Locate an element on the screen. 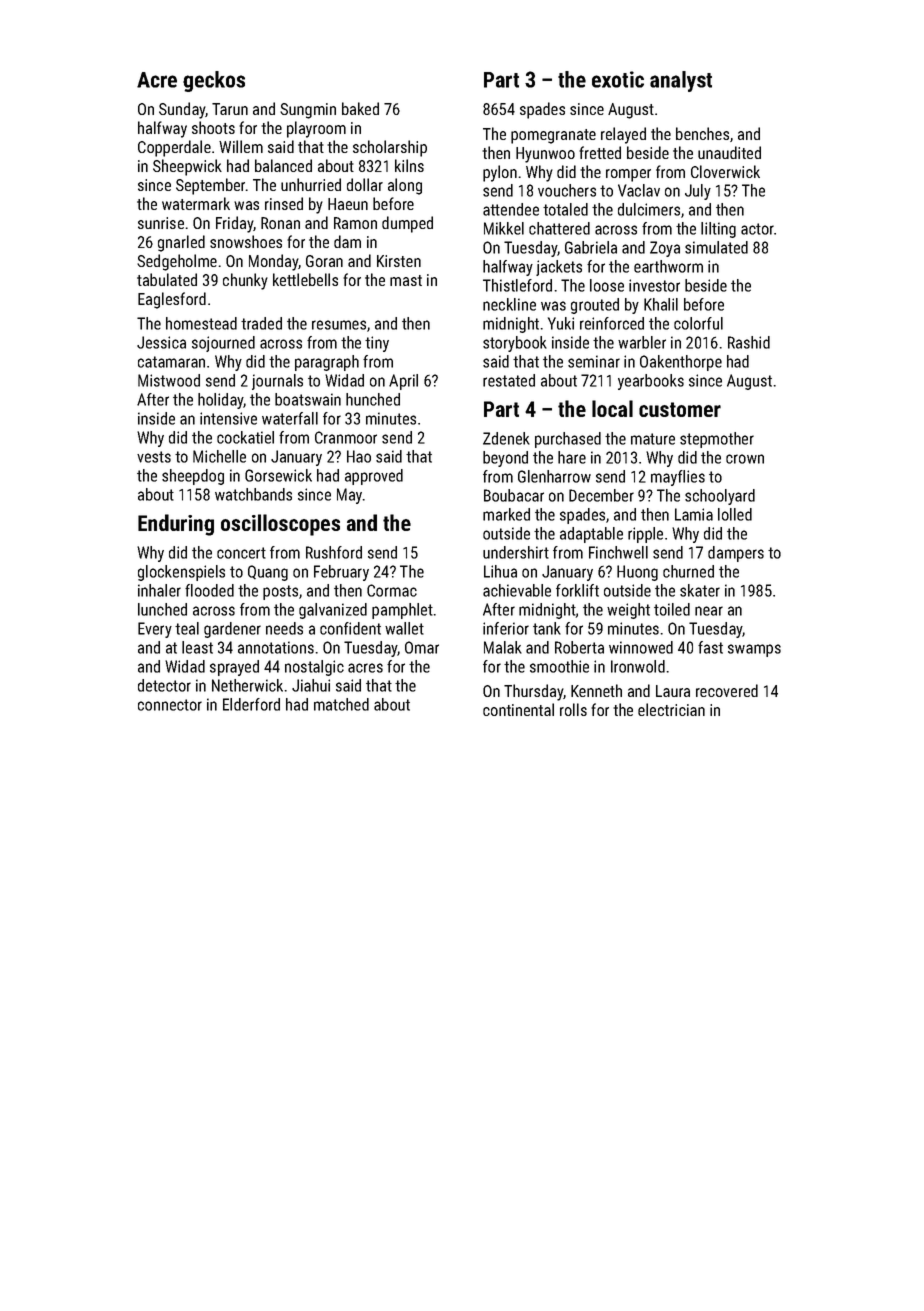 This screenshot has width=924, height=1311. nostalgic is located at coordinates (314, 668).
